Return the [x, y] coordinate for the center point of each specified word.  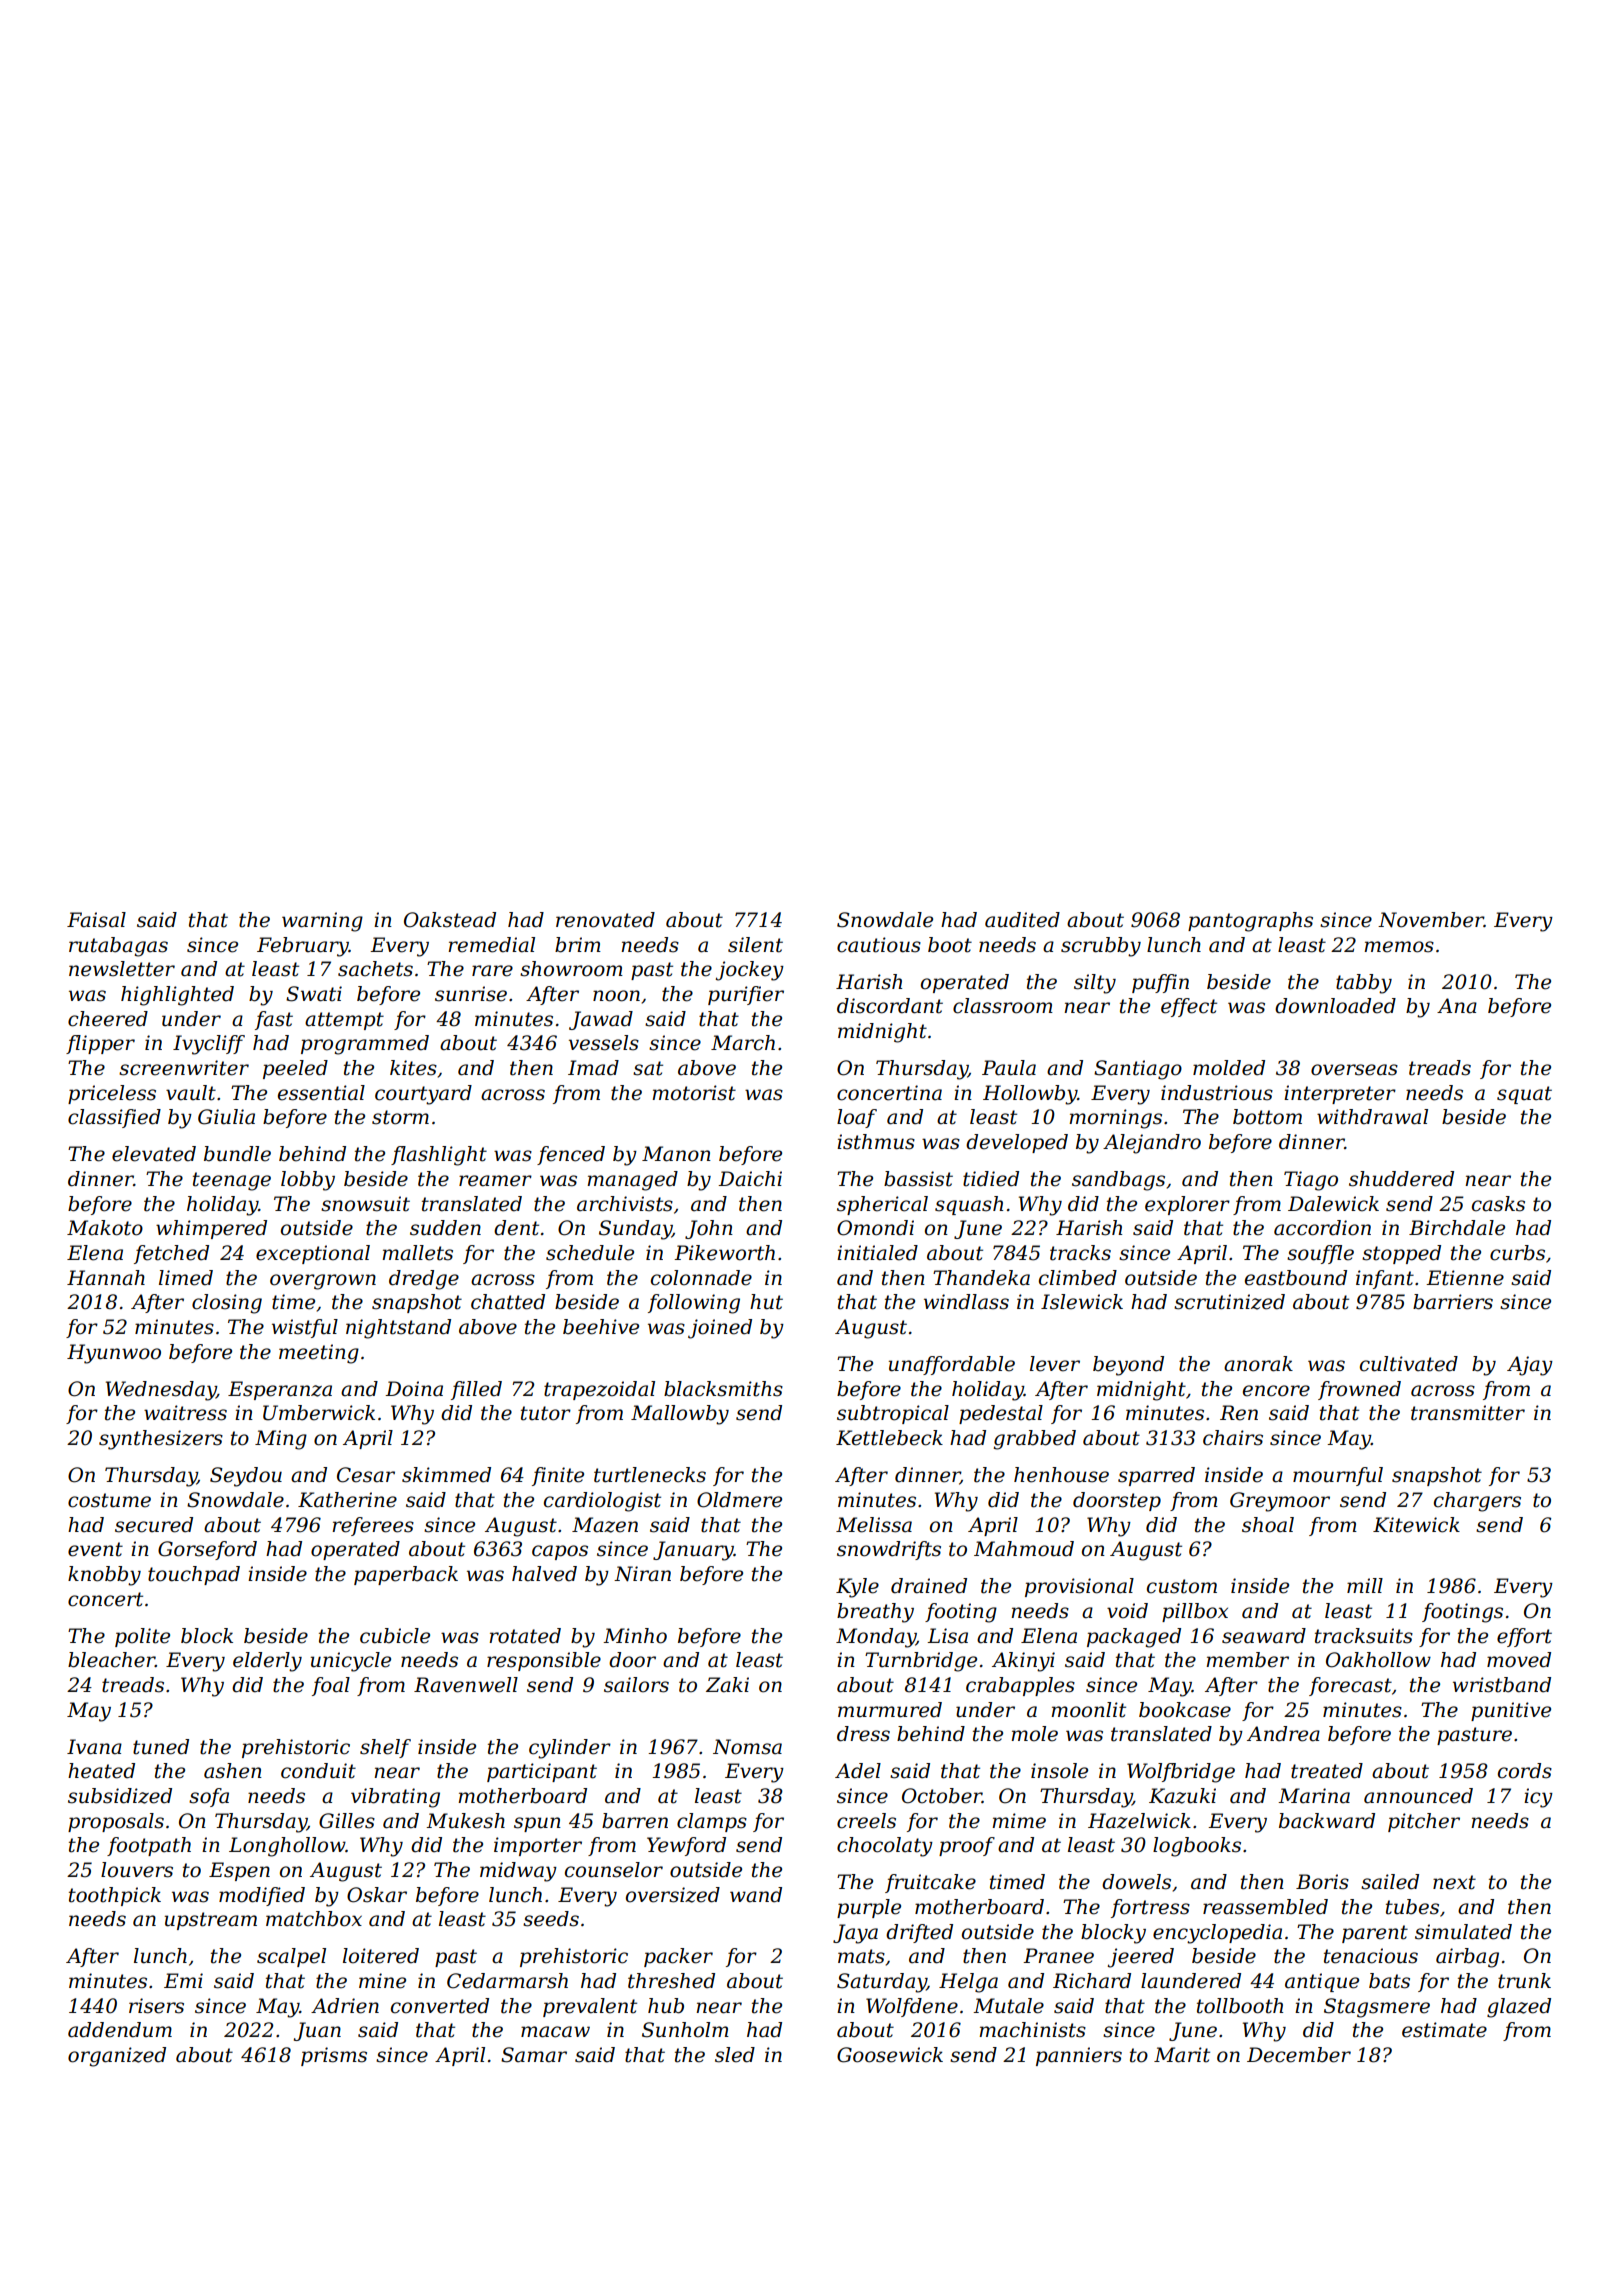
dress [863, 1734]
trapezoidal [599, 1390]
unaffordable [952, 1365]
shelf [385, 1748]
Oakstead [450, 920]
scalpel [291, 1957]
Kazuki [1182, 1796]
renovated [605, 920]
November [1431, 920]
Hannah [106, 1278]
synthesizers [161, 1440]
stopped [1401, 1254]
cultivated [1409, 1364]
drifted [919, 1933]
